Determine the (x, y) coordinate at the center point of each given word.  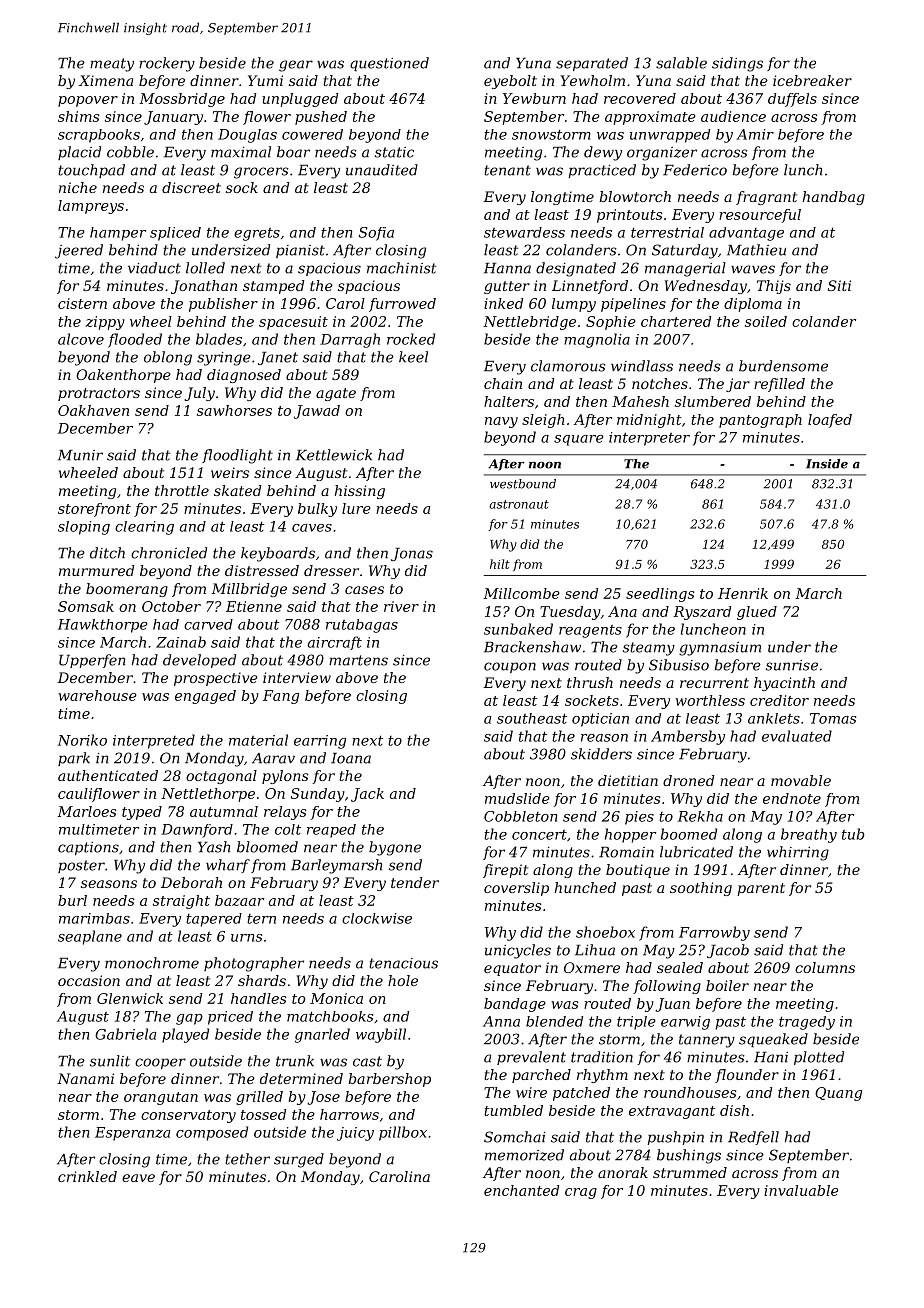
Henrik (743, 593)
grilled (259, 1098)
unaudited (382, 170)
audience (733, 116)
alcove (81, 339)
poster (81, 866)
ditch (107, 553)
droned (688, 780)
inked (503, 303)
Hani (771, 1057)
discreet (191, 187)
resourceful (760, 216)
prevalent (531, 1058)
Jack (367, 795)
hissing (360, 492)
